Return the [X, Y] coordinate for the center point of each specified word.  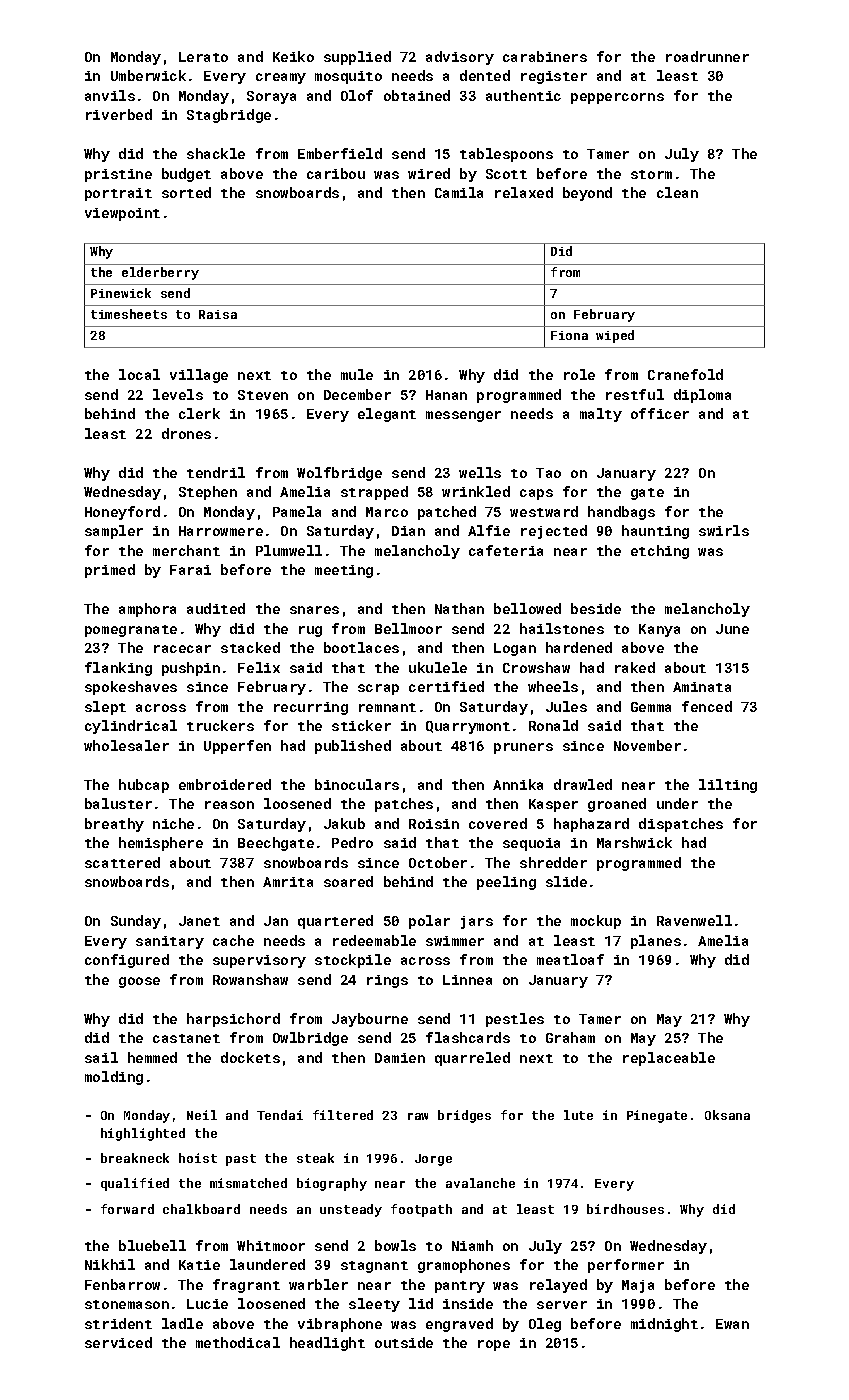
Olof [357, 95]
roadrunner [707, 56]
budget [186, 175]
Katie [199, 1265]
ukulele [438, 667]
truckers [220, 725]
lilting [728, 786]
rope [494, 1345]
